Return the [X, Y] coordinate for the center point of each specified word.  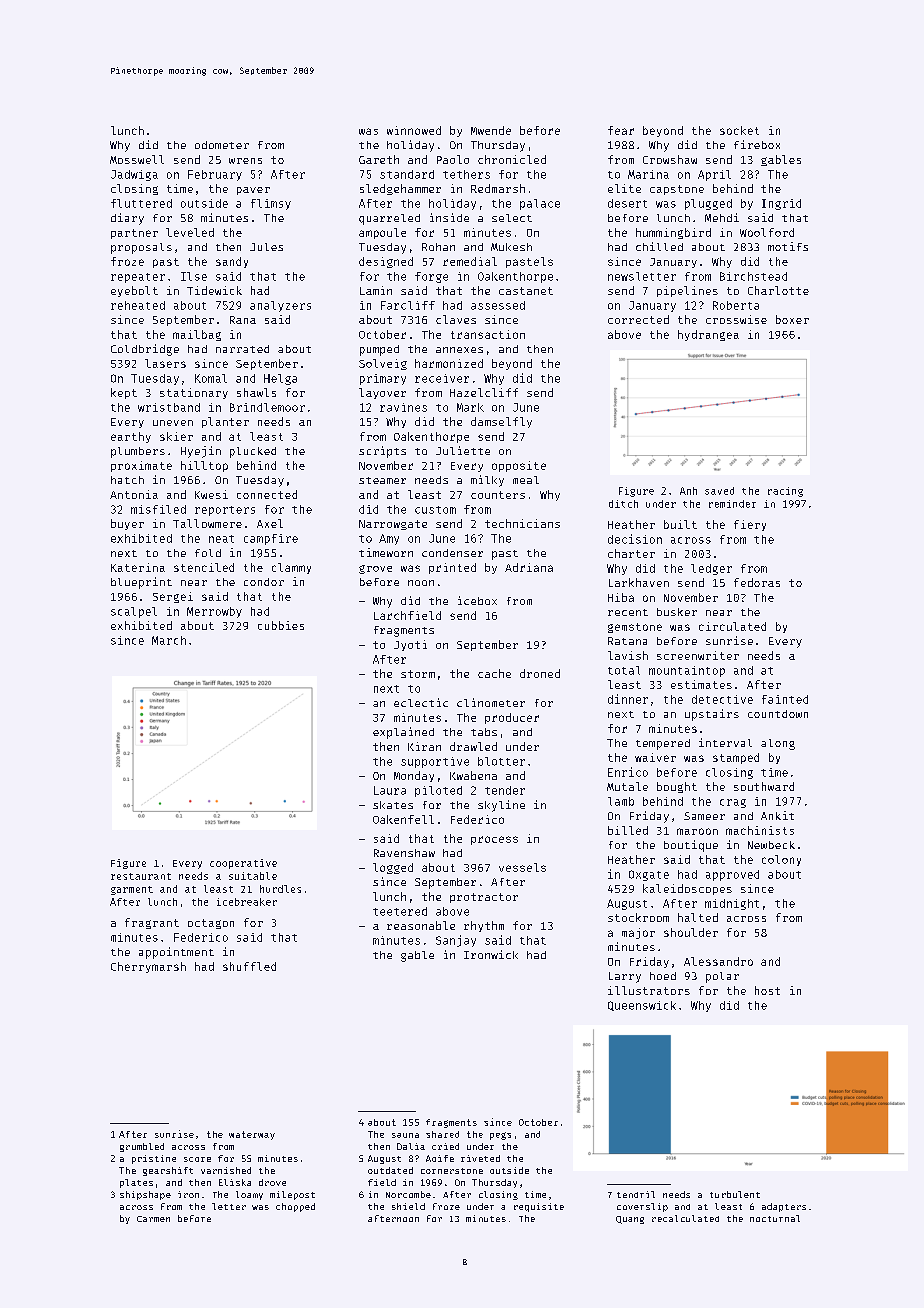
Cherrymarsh [148, 967]
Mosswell [137, 159]
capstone [677, 190]
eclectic [421, 702]
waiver [655, 757]
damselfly [501, 422]
